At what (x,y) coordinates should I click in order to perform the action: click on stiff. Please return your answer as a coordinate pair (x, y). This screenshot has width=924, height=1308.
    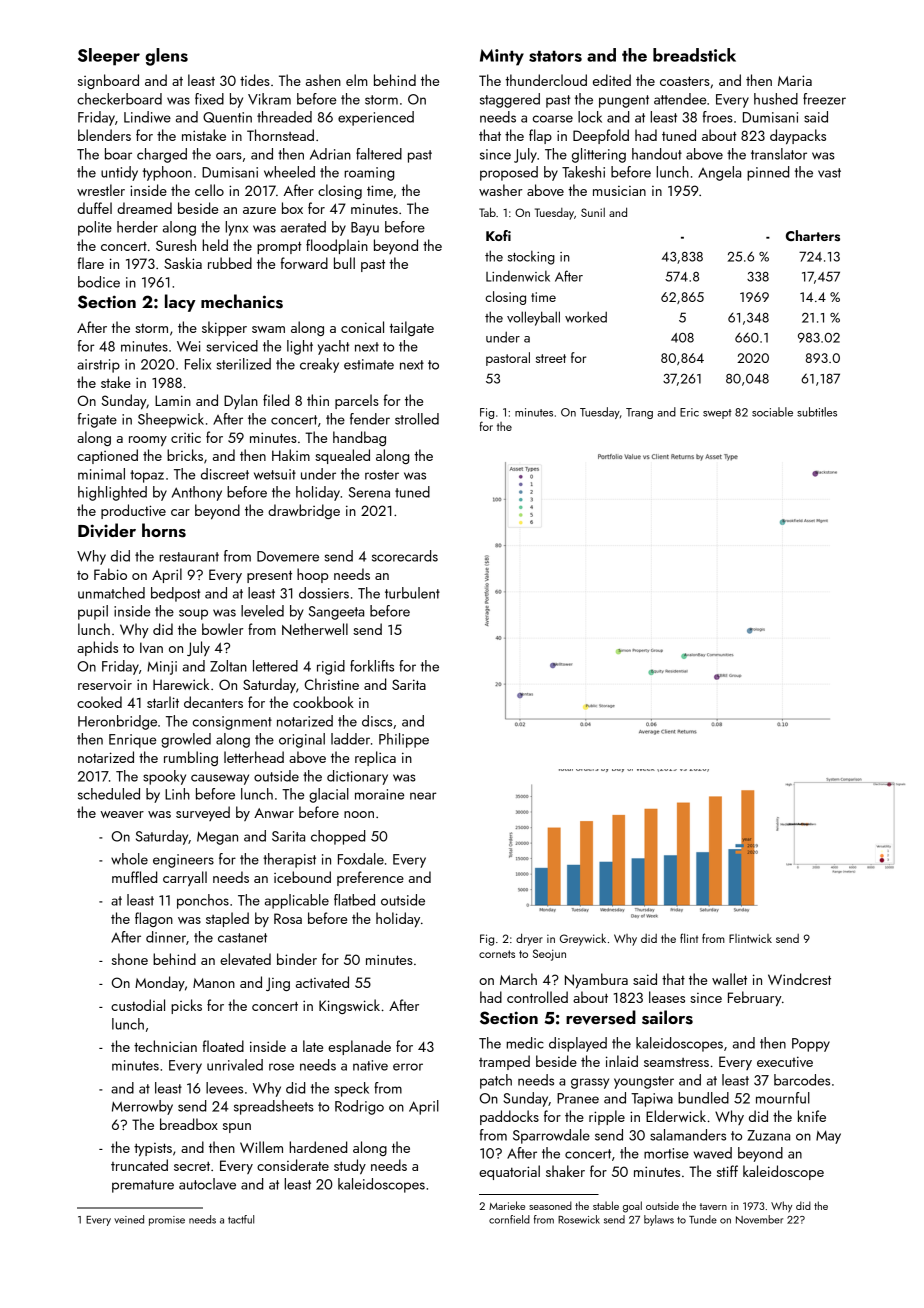
    Looking at the image, I should click on (727, 1171).
